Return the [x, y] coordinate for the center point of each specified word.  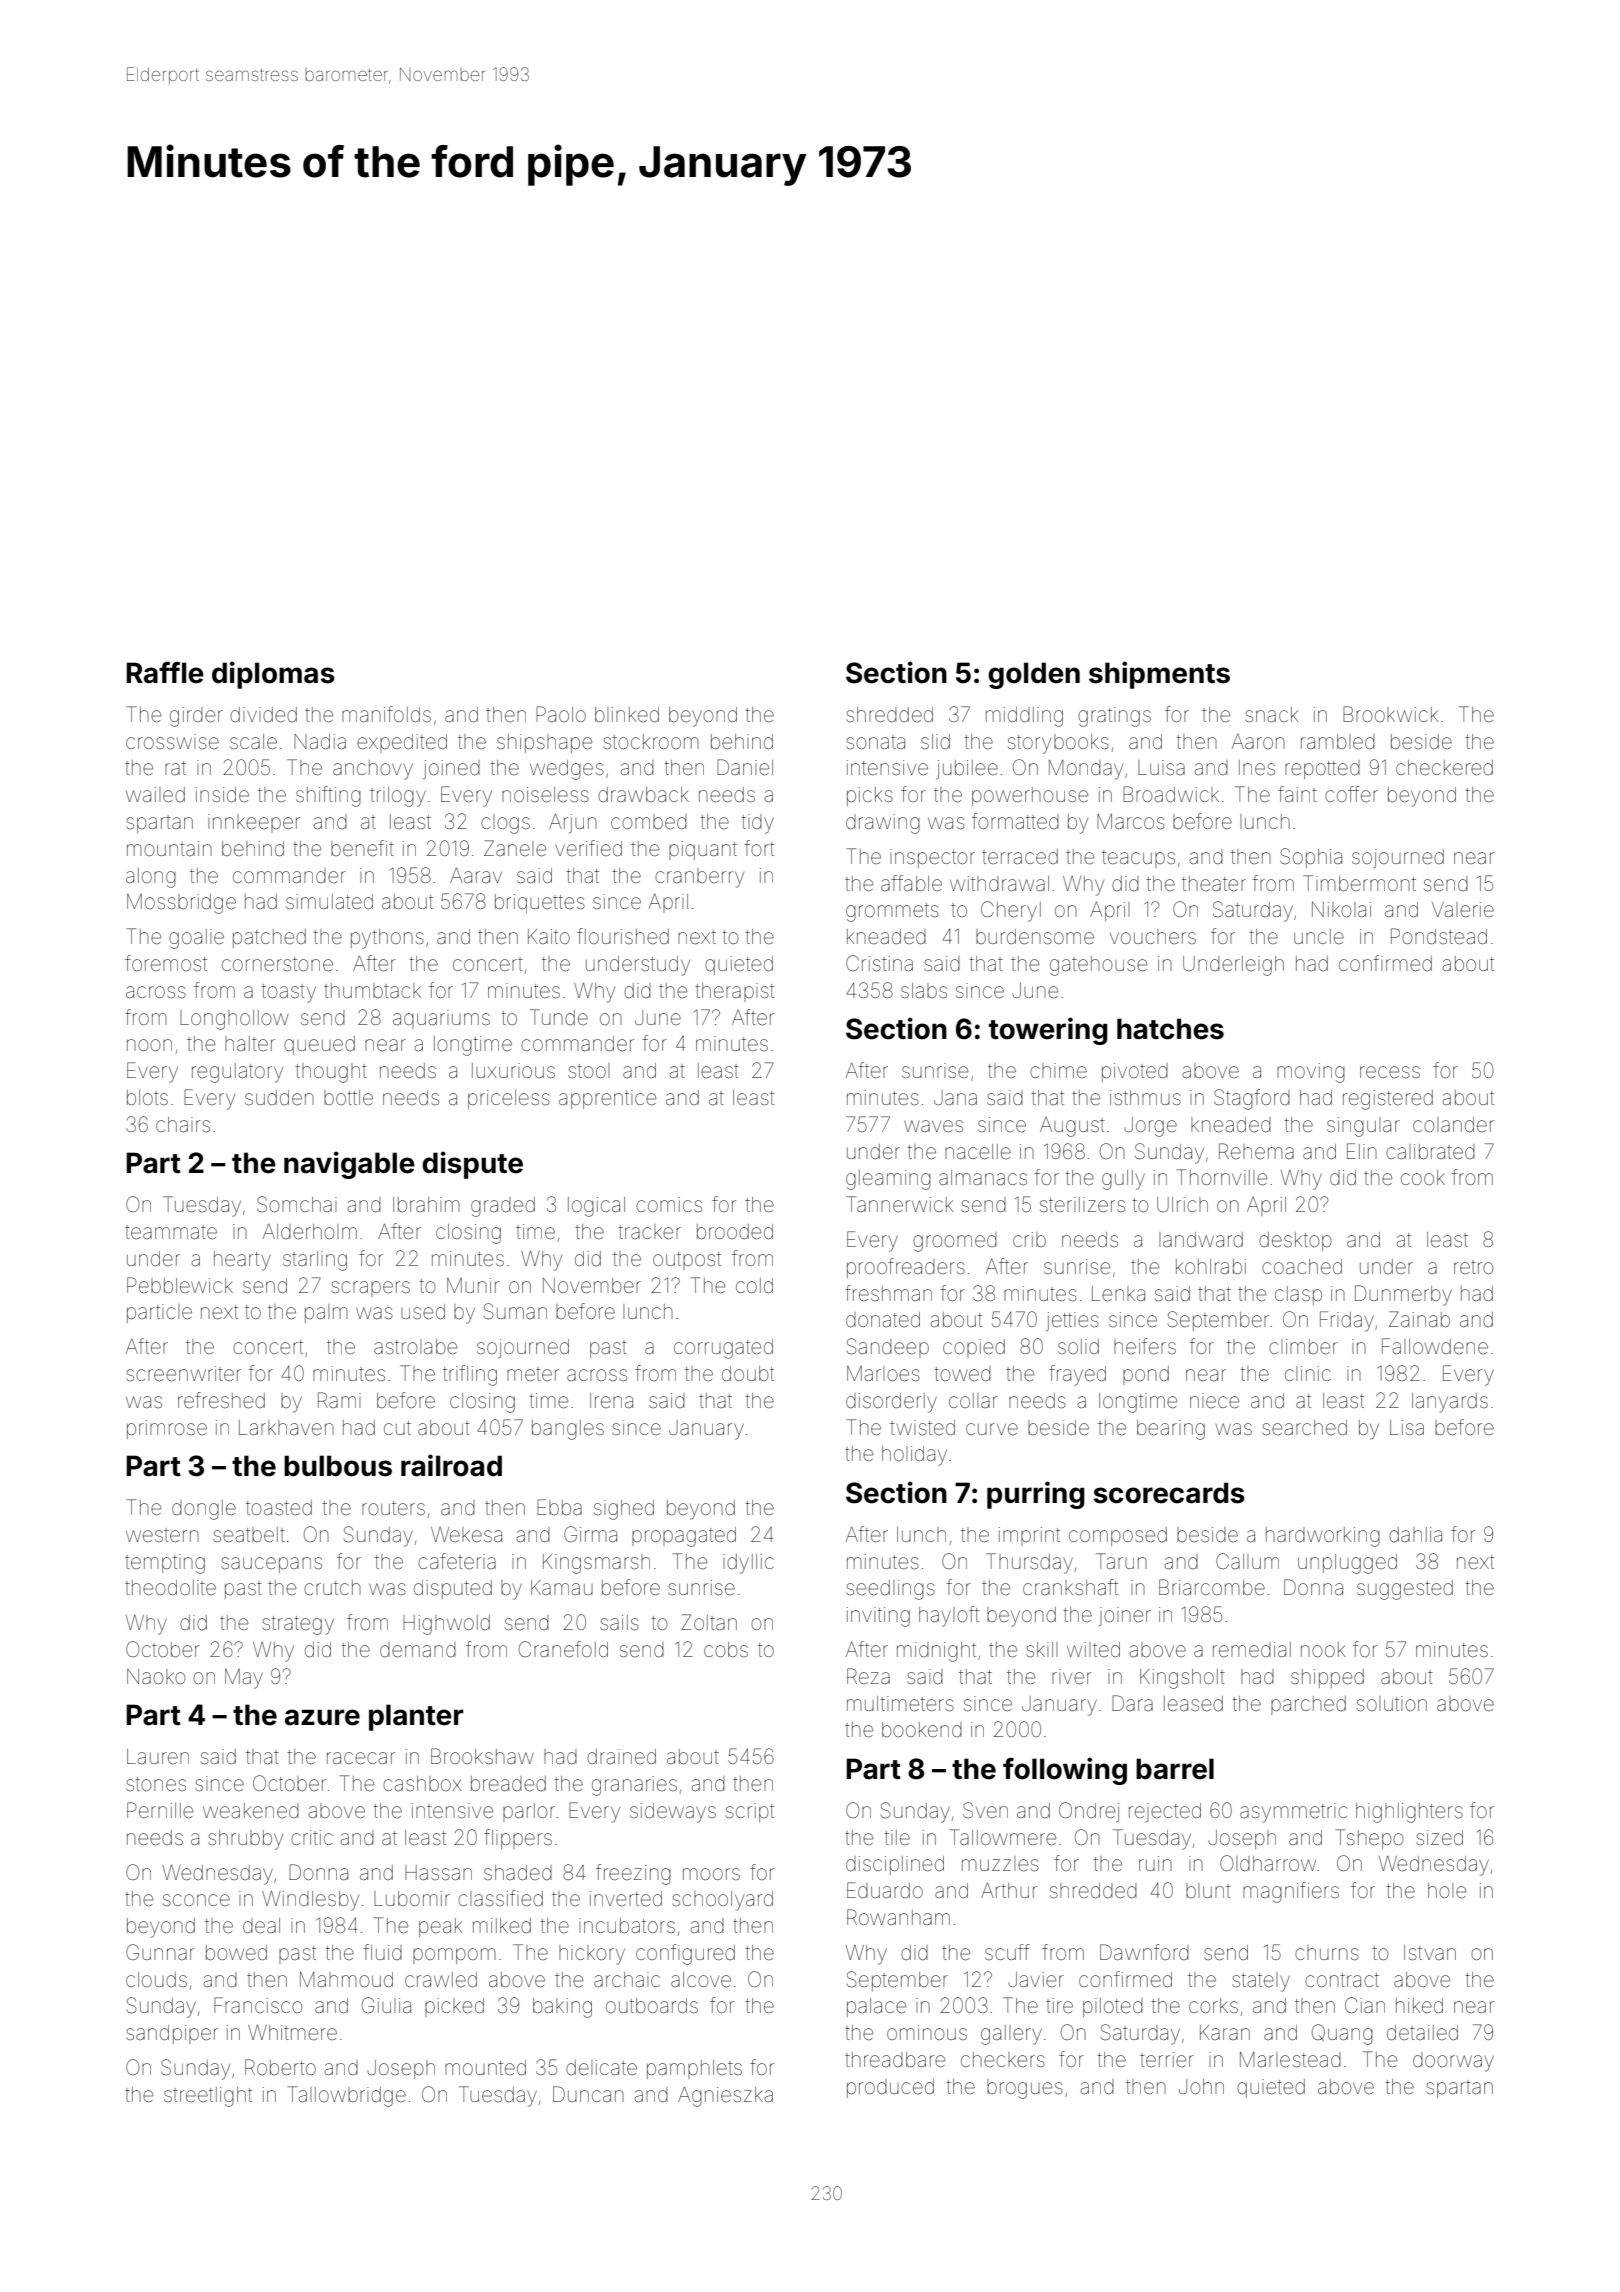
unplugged [1347, 1564]
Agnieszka [725, 2096]
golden [1034, 675]
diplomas [273, 675]
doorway [1453, 2062]
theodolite [170, 1588]
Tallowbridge [346, 2096]
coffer [1351, 794]
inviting [878, 1617]
